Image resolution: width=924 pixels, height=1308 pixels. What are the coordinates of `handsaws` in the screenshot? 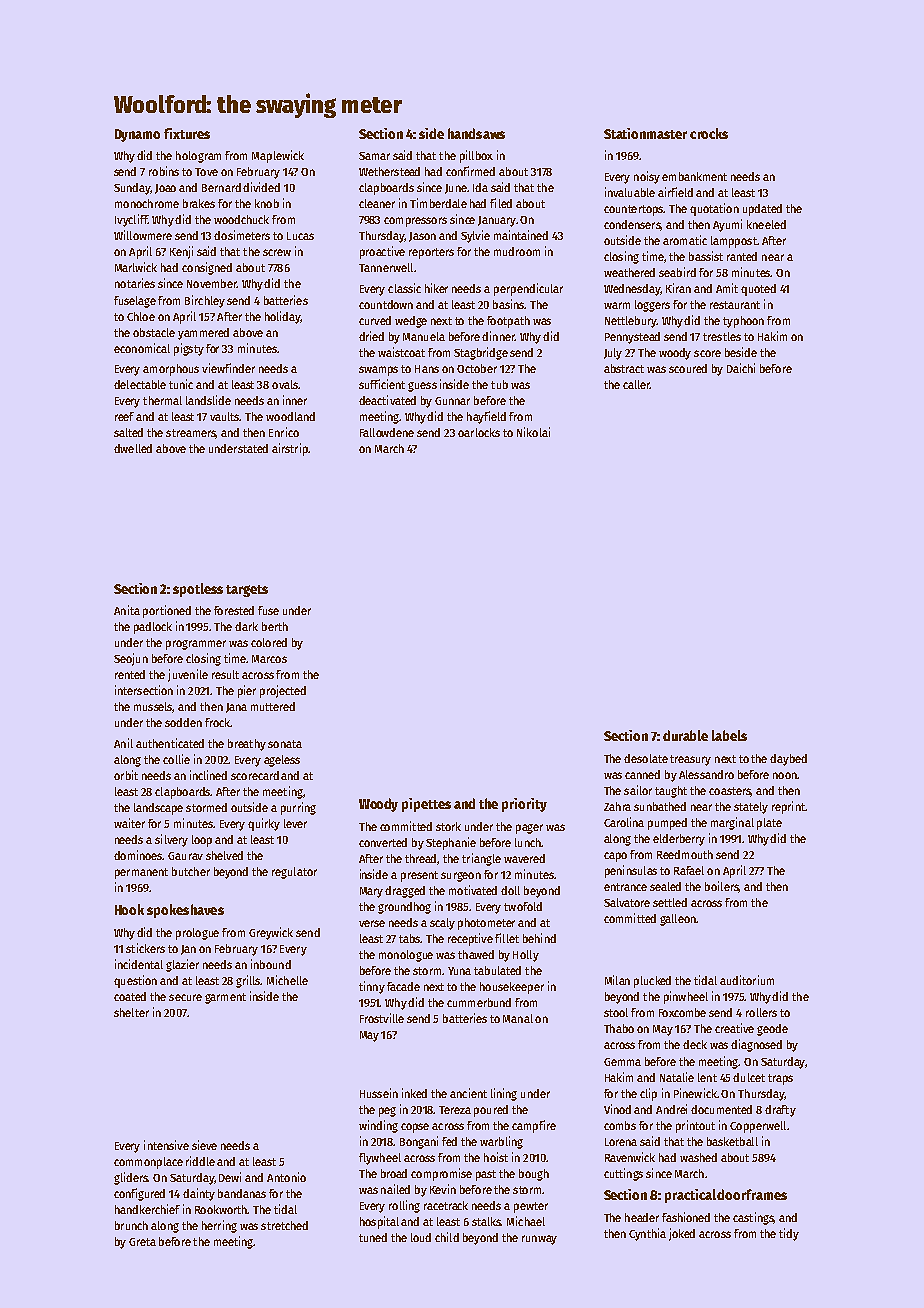 It's located at (476, 133).
